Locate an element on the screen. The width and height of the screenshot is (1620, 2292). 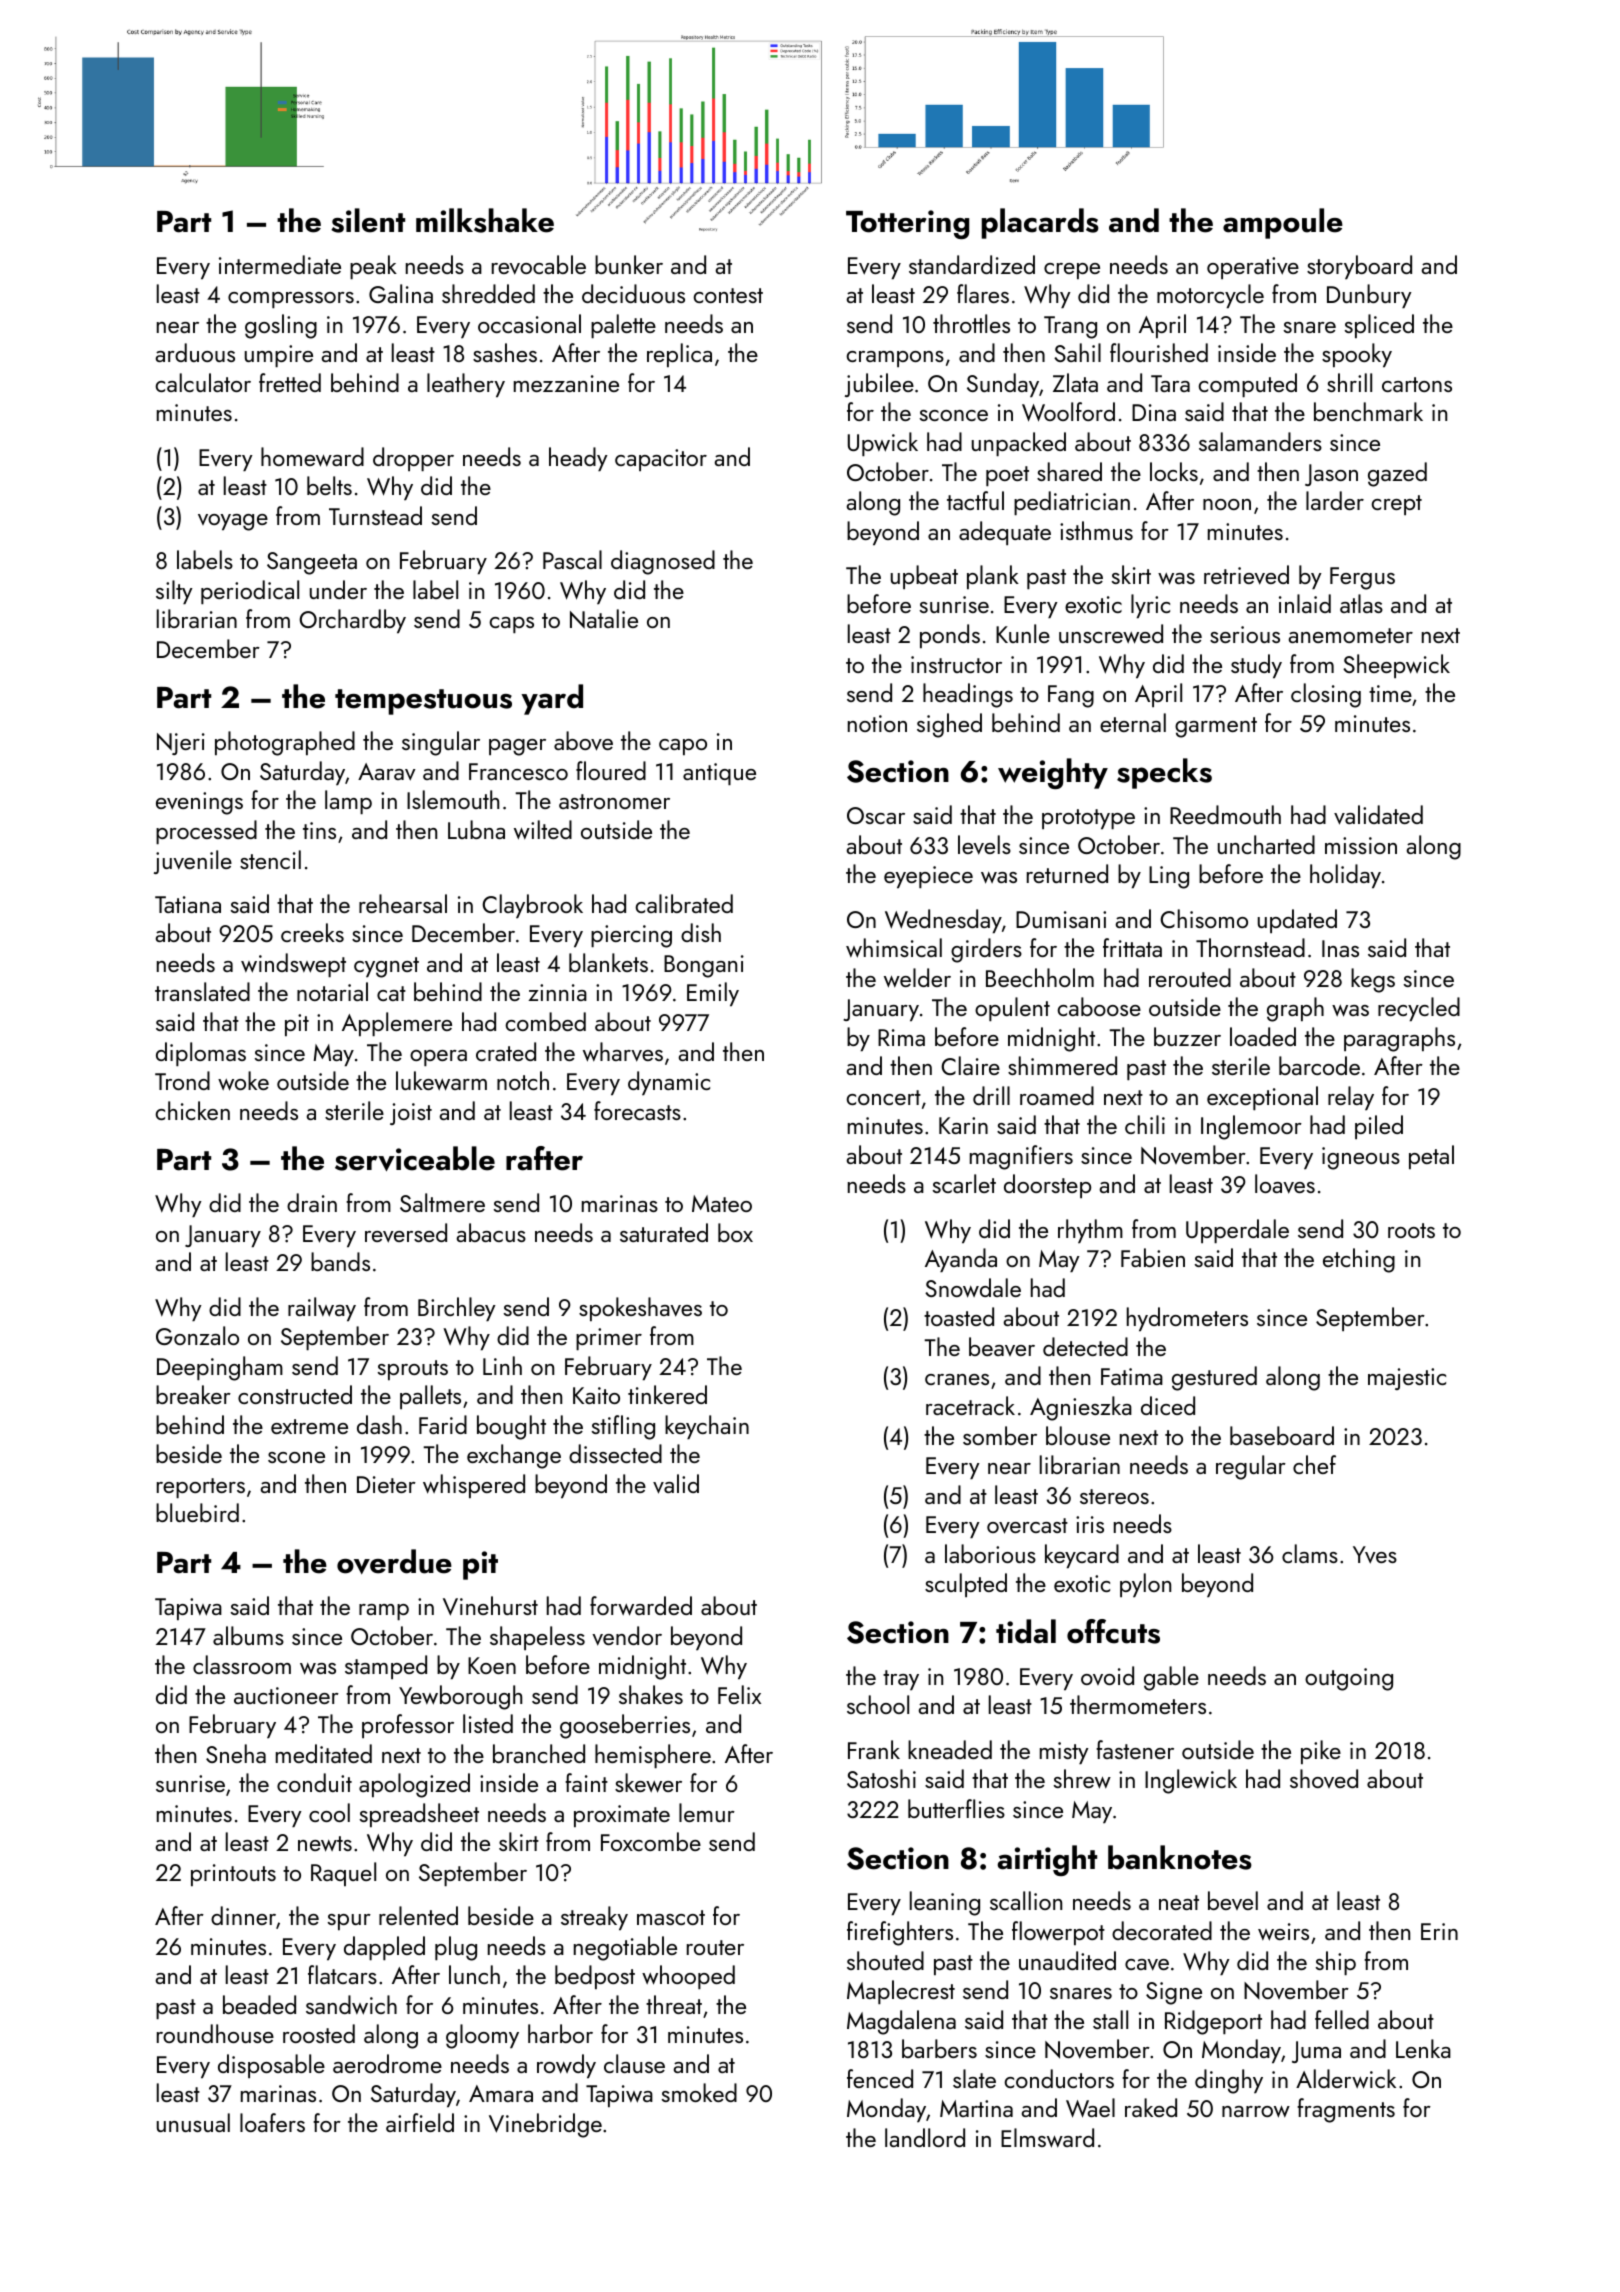
Rima is located at coordinates (901, 1037).
